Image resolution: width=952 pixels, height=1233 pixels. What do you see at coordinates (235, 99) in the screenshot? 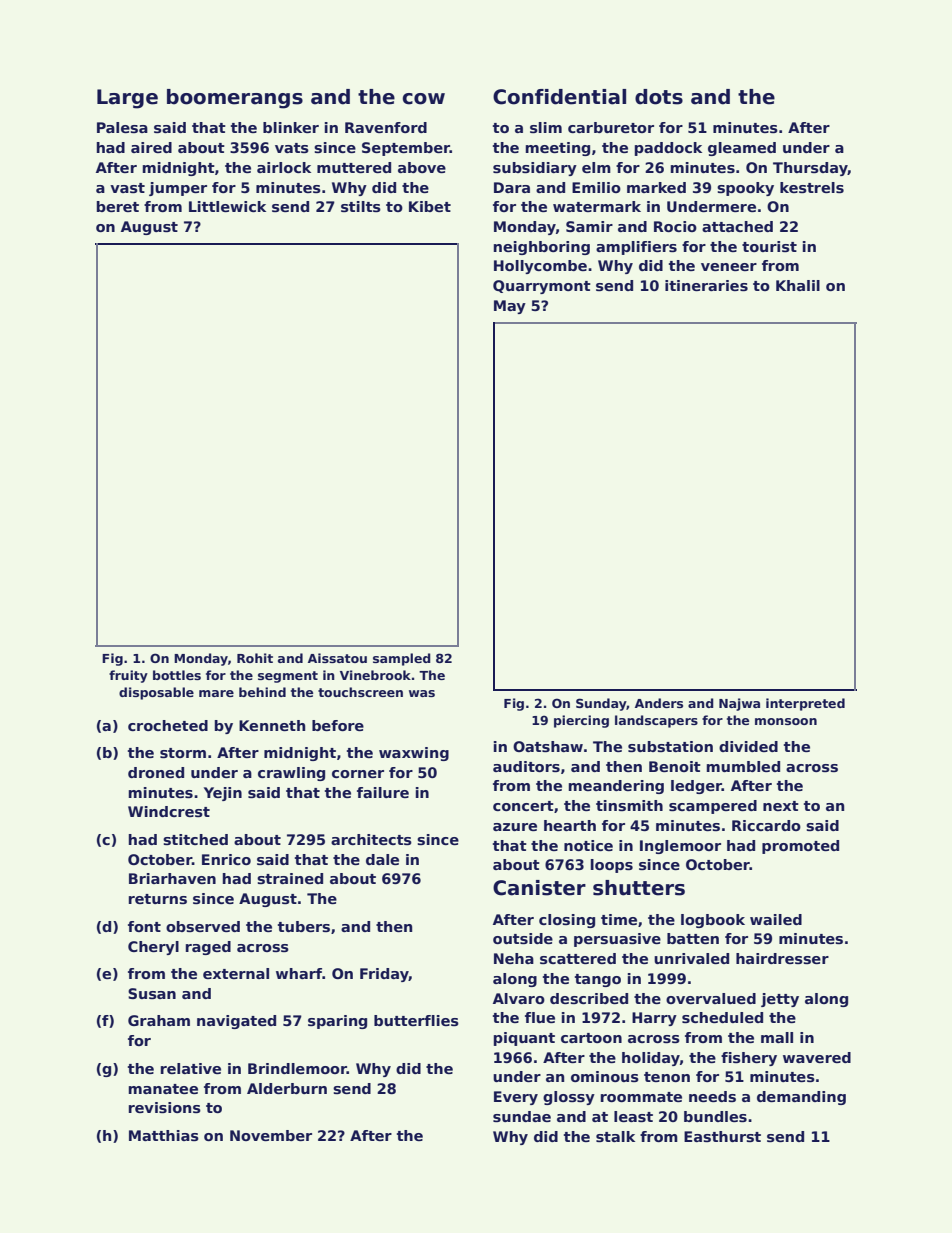
I see `boomerangs` at bounding box center [235, 99].
